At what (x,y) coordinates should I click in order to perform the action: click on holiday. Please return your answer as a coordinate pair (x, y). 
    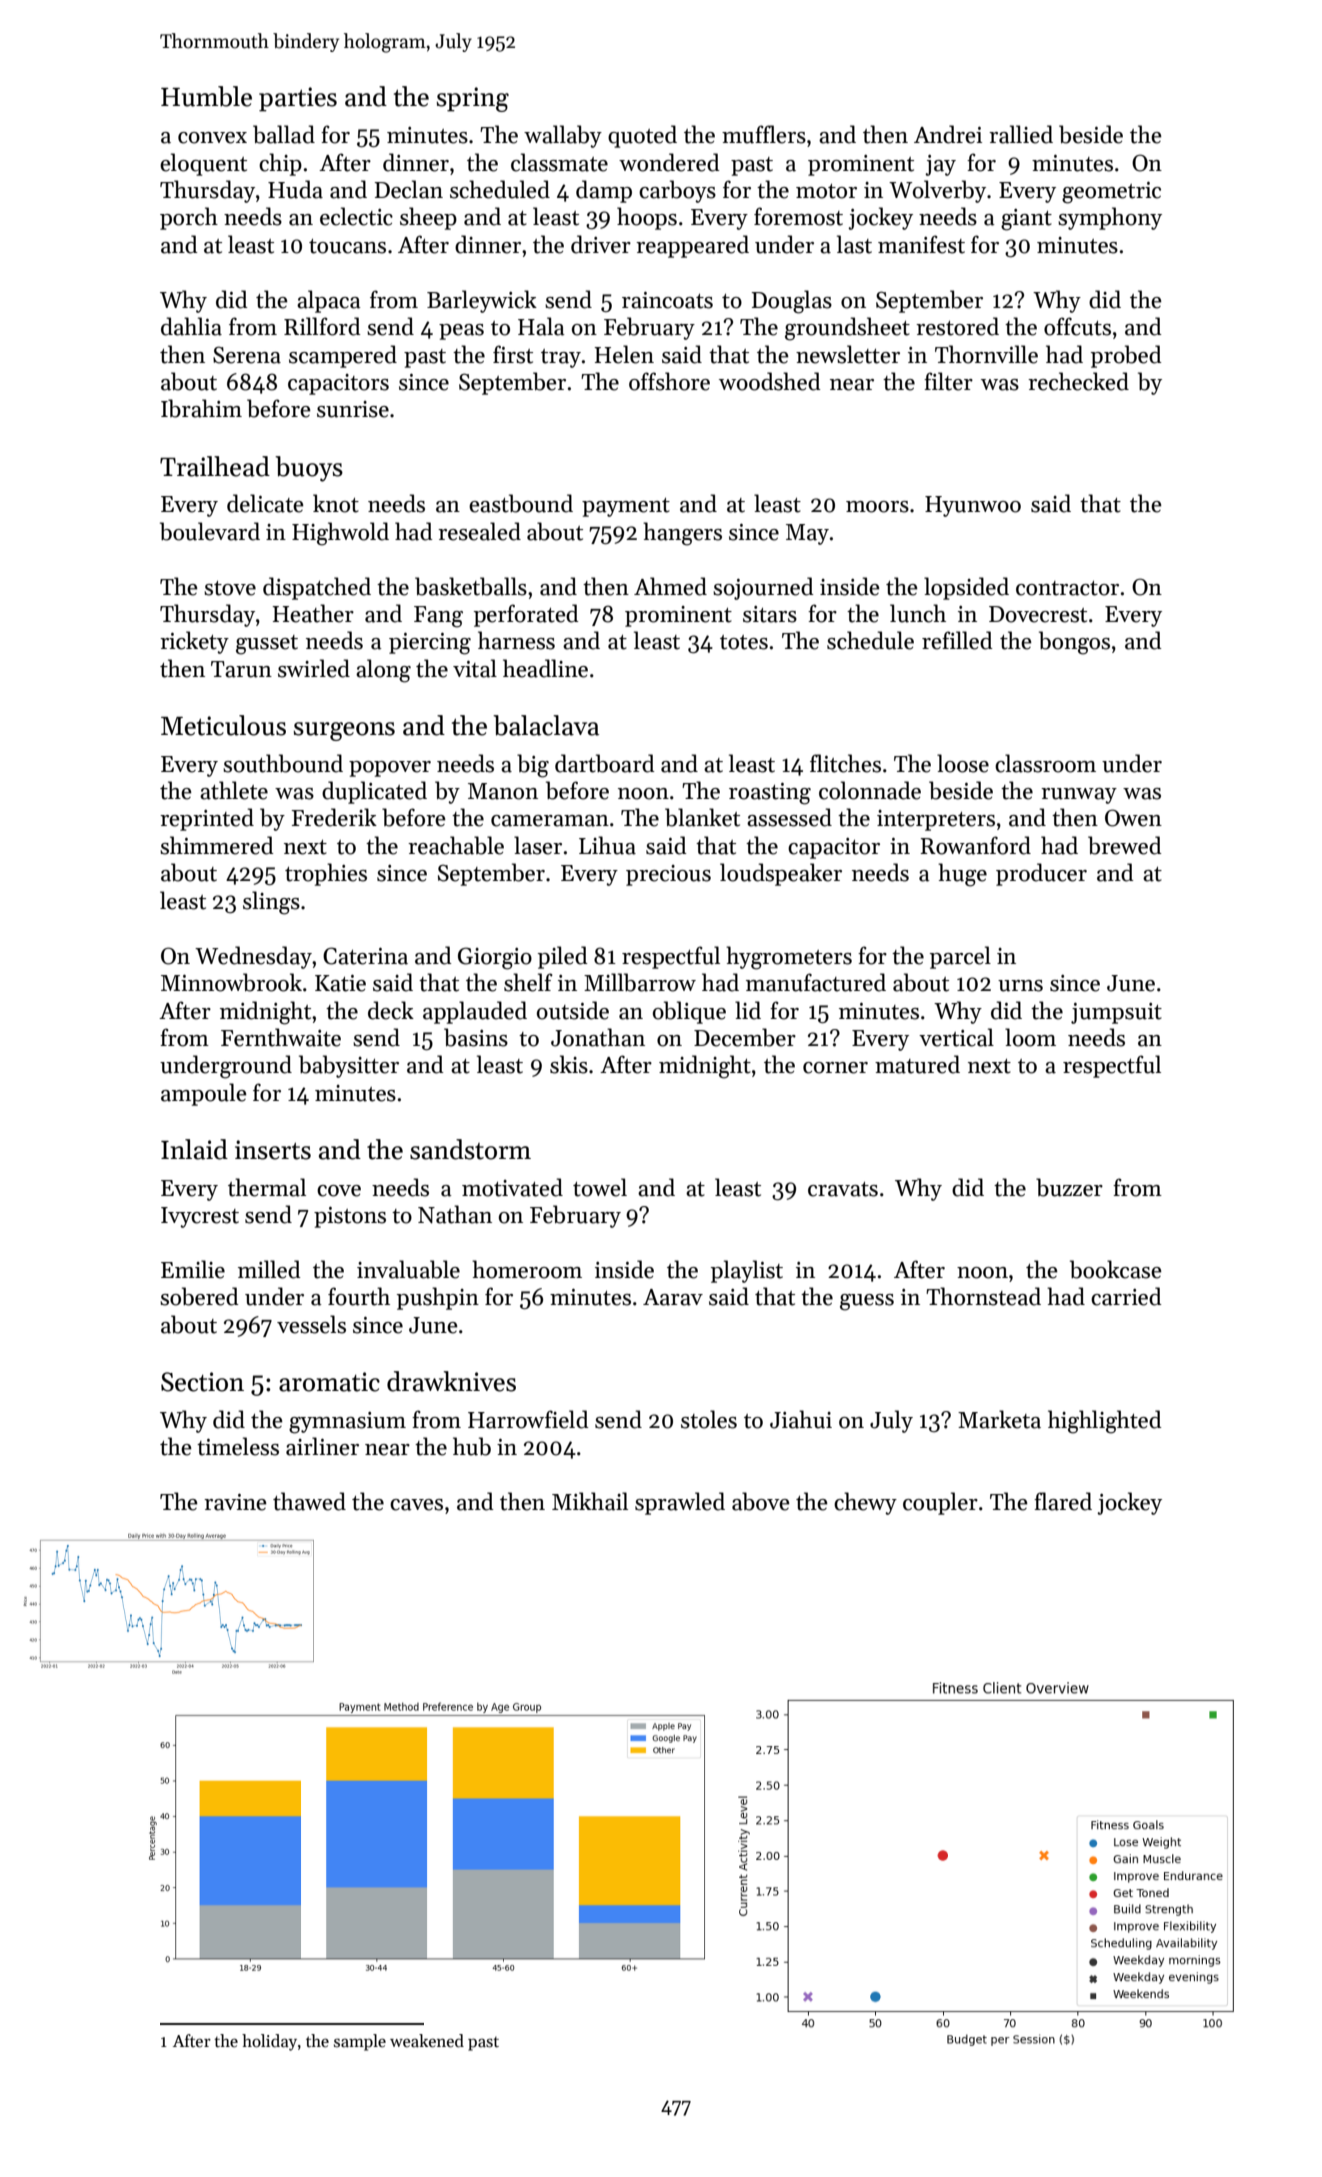
    Looking at the image, I should click on (269, 2042).
